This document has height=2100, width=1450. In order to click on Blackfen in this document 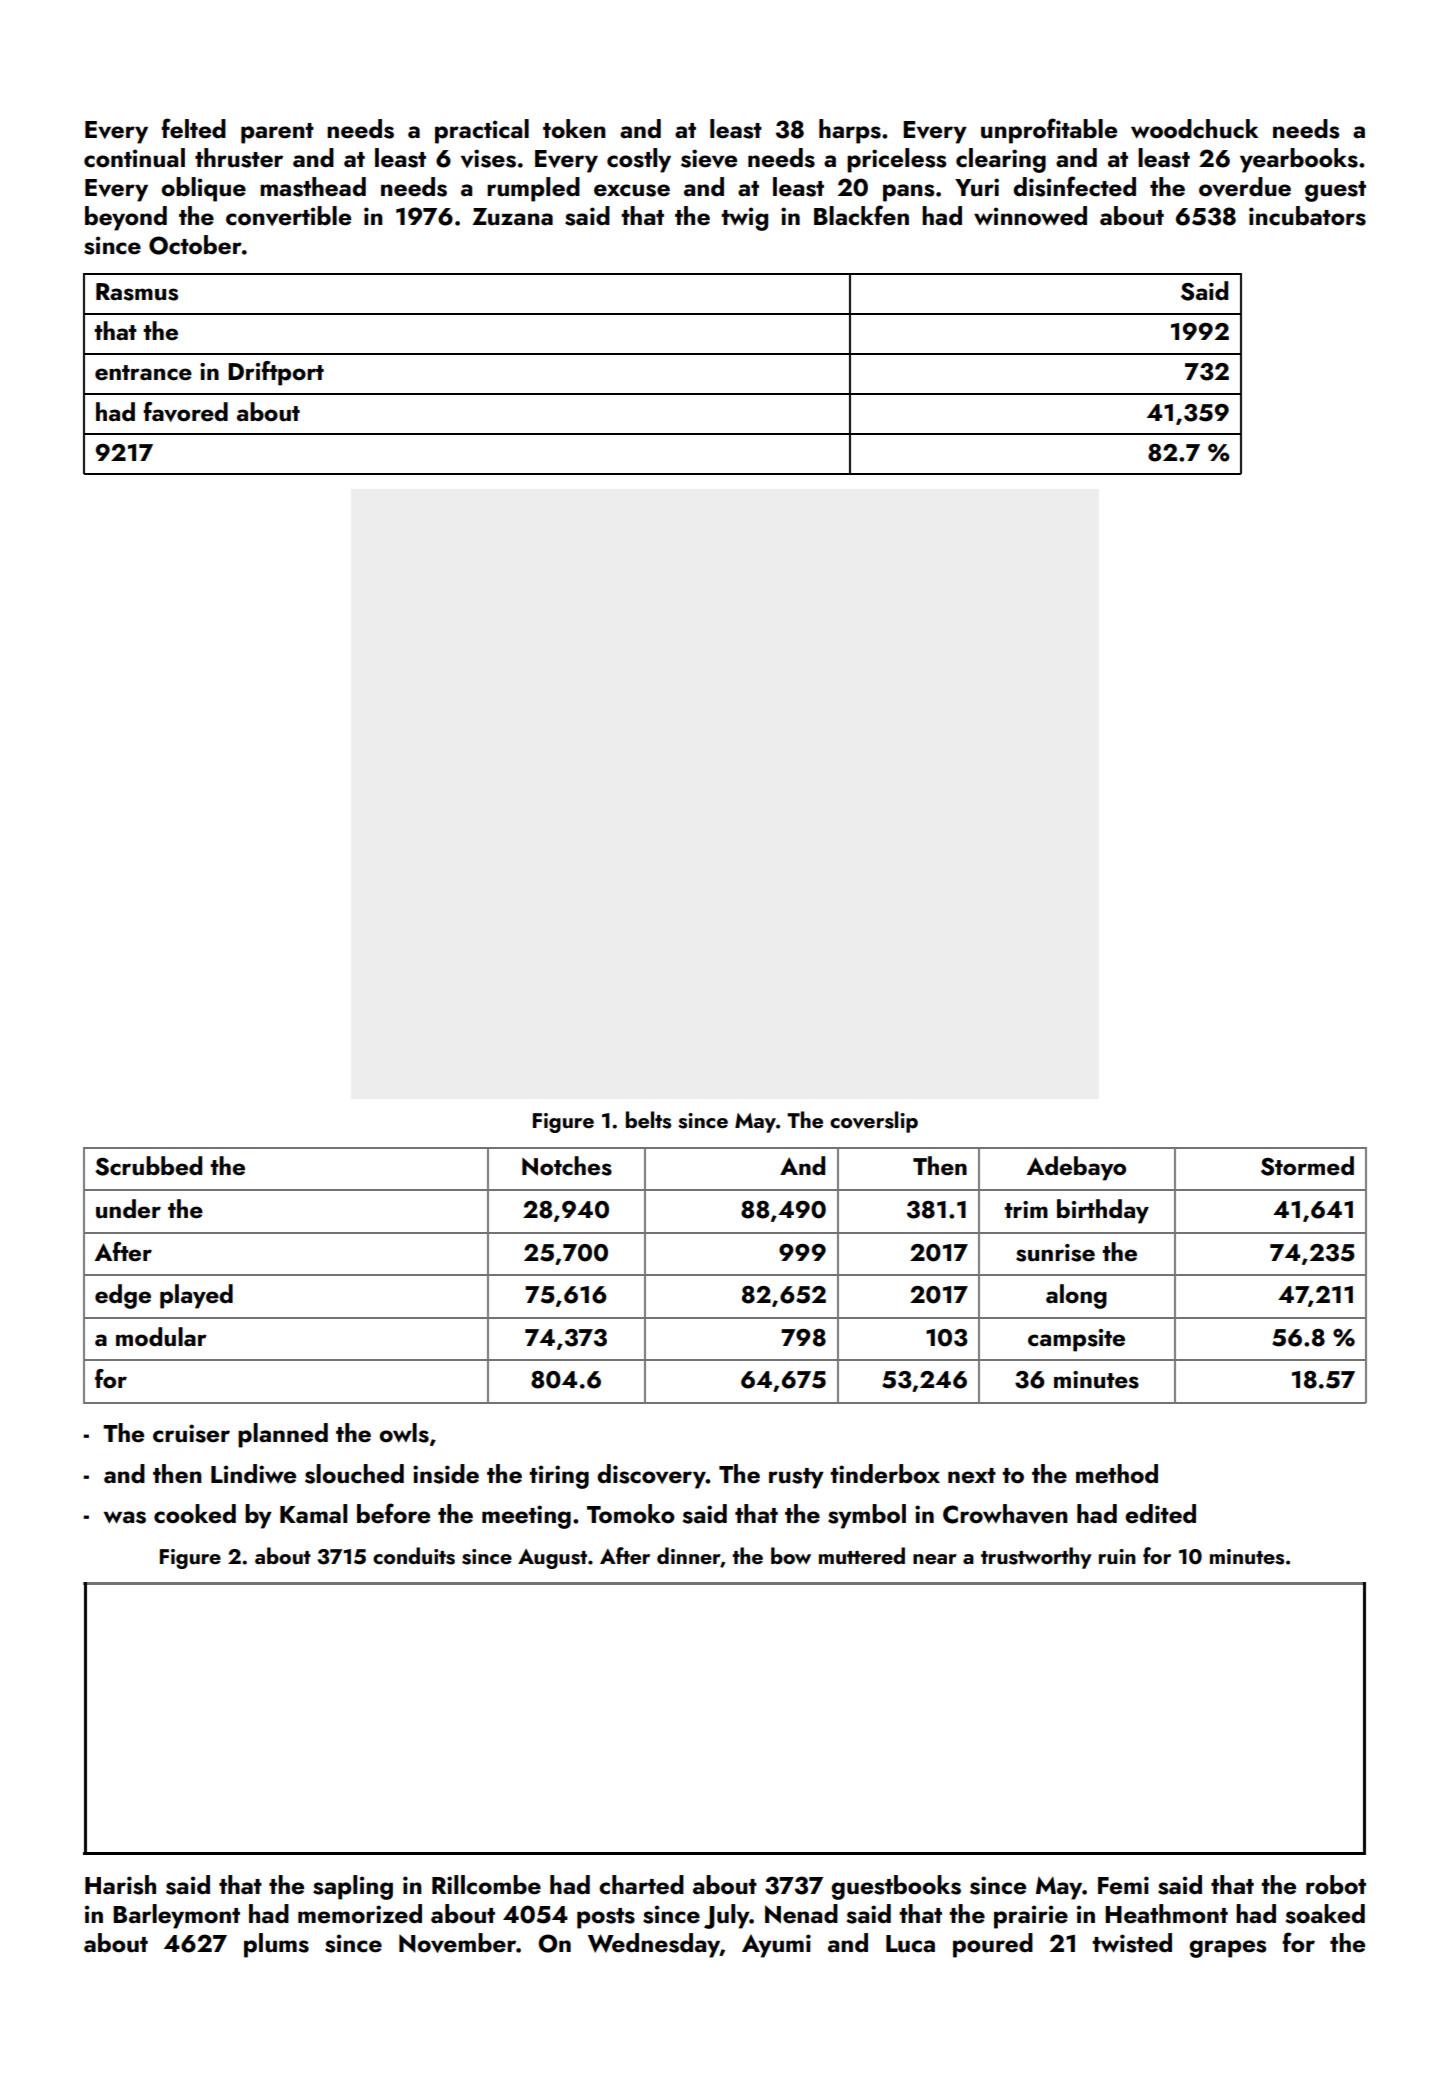, I will do `click(861, 215)`.
